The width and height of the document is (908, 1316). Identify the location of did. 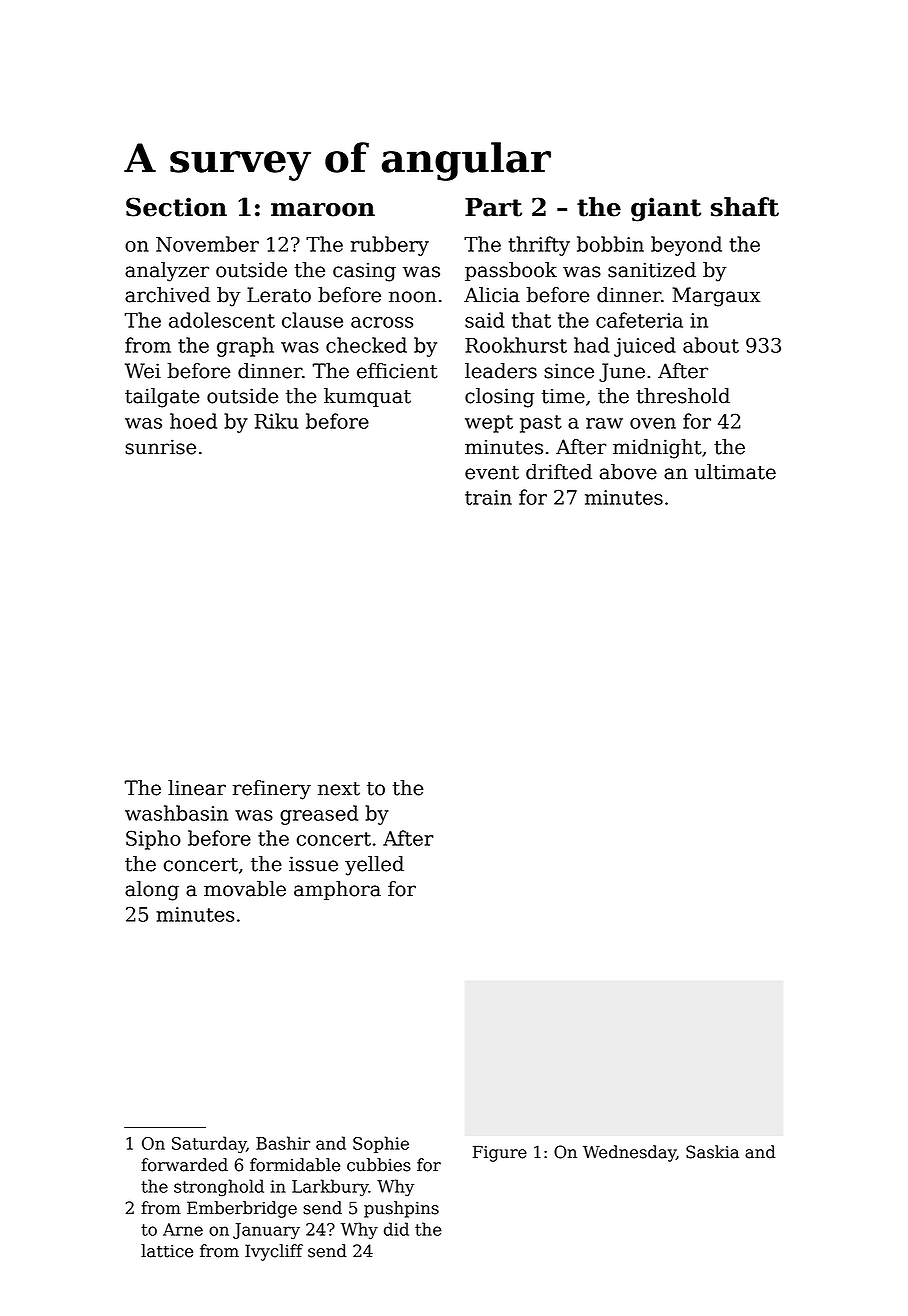
(396, 1229).
